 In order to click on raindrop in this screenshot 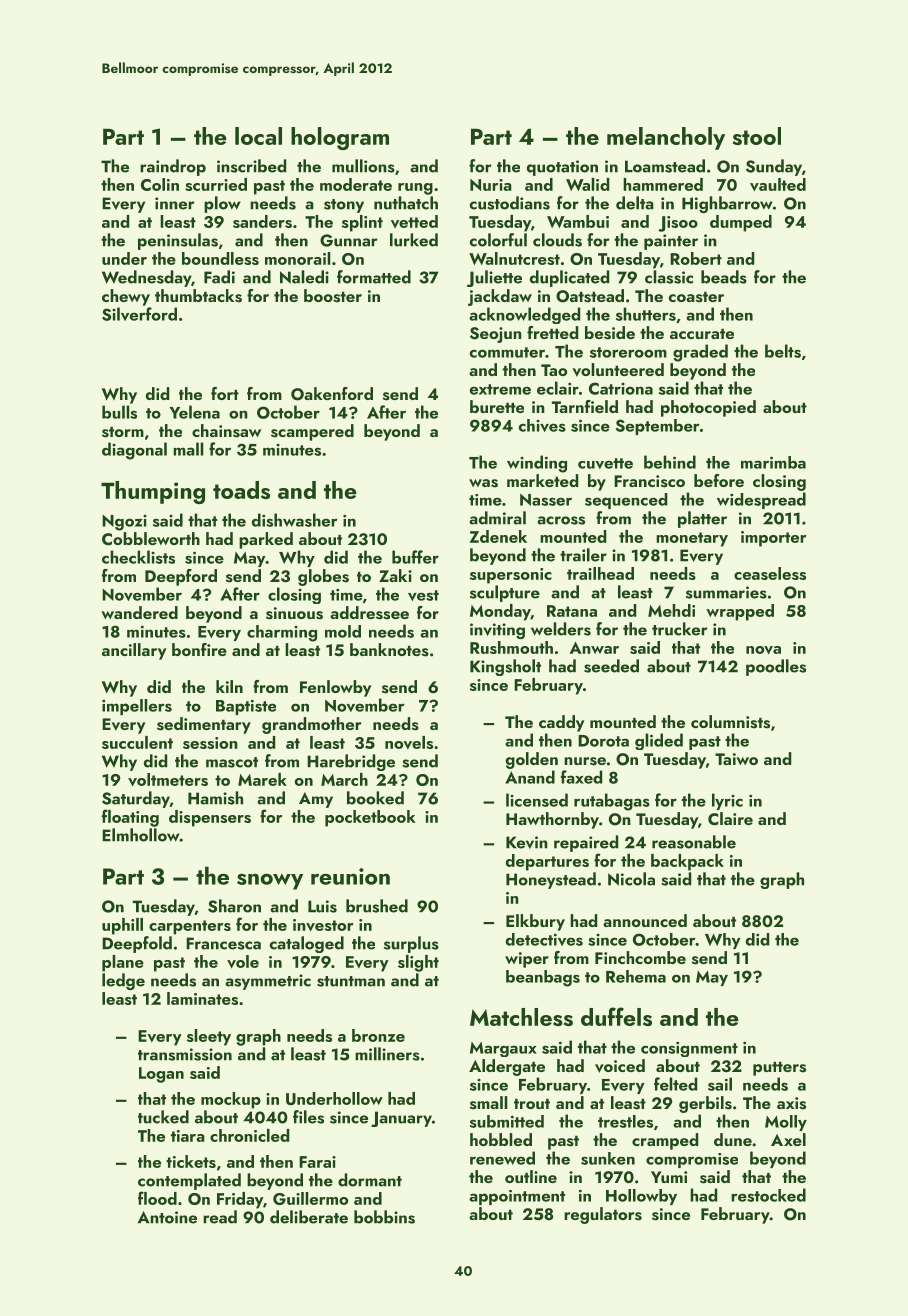, I will do `click(173, 167)`.
